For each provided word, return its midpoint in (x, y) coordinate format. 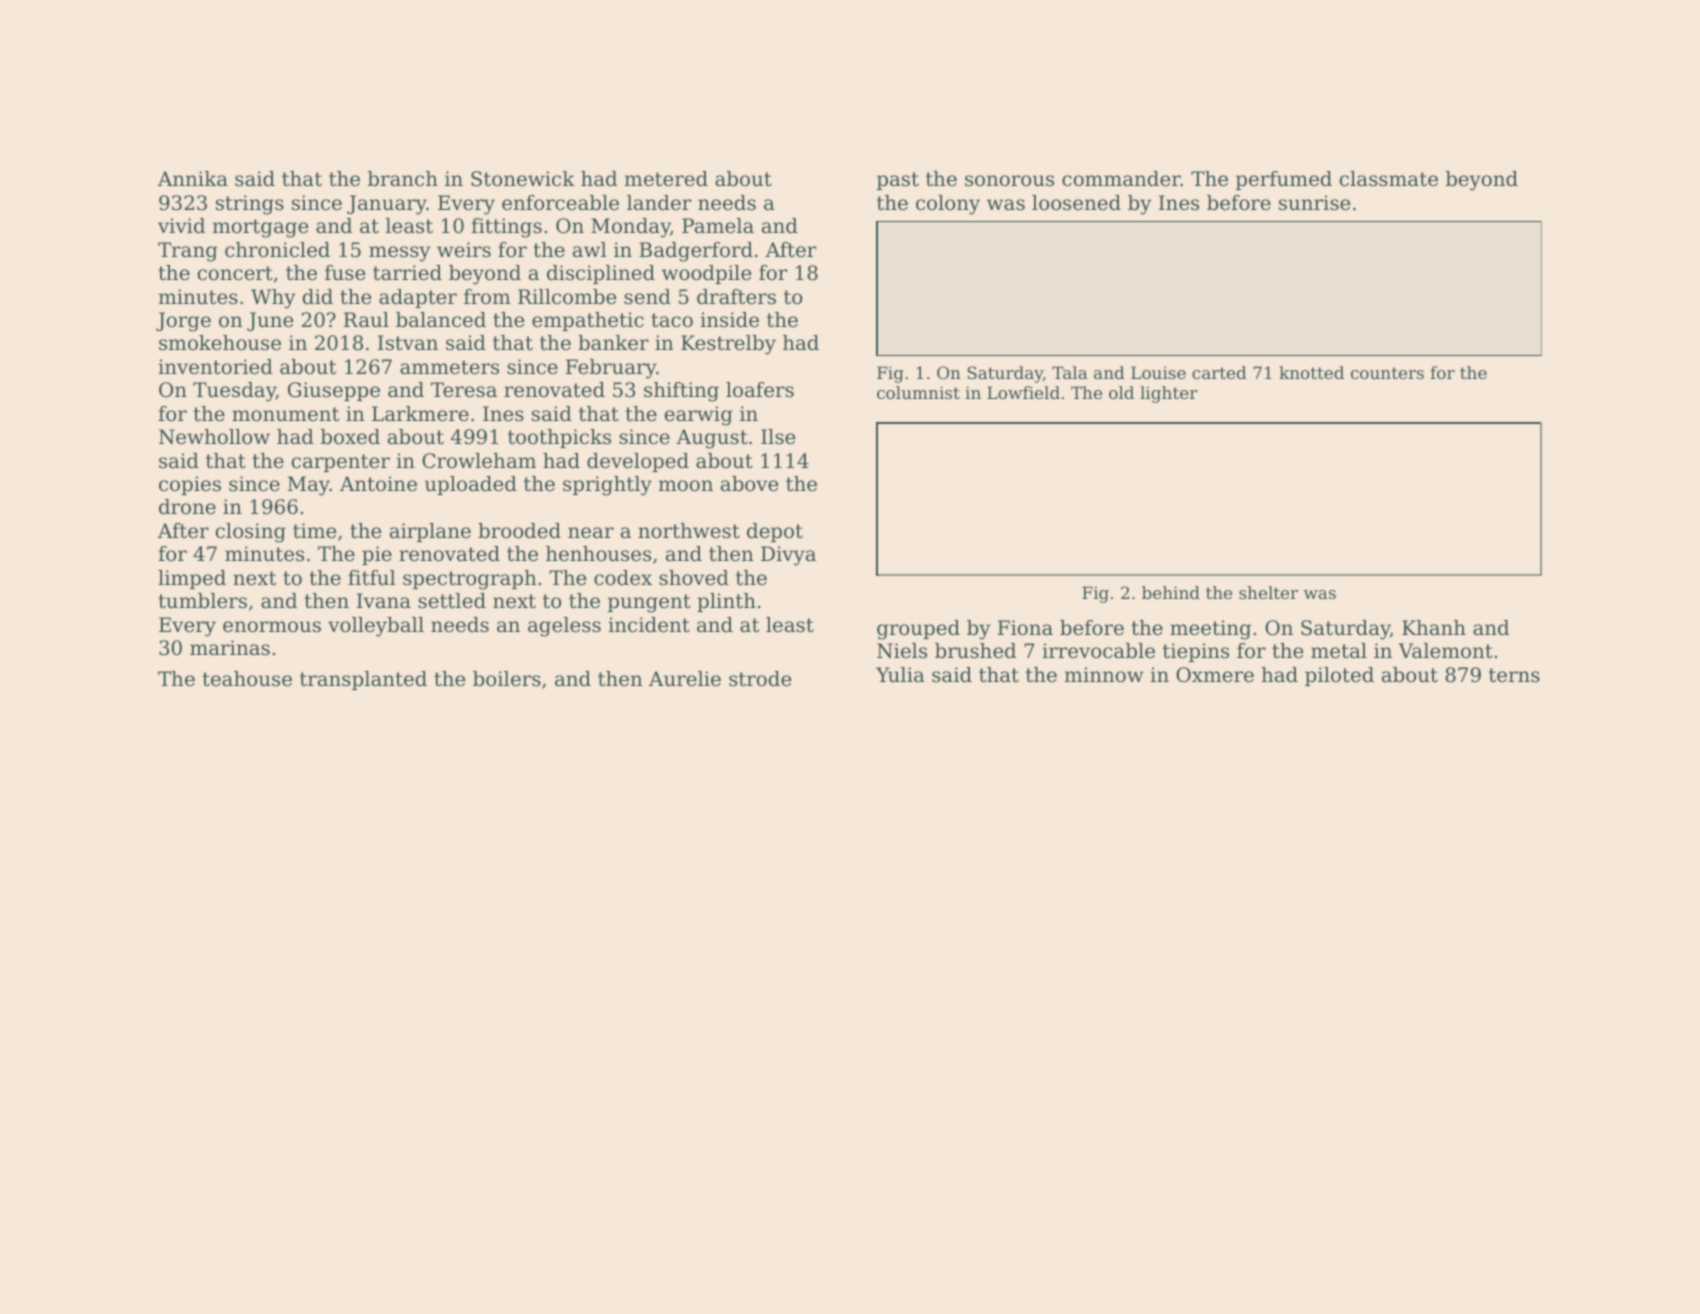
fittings (506, 228)
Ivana (384, 601)
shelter (1268, 592)
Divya (788, 556)
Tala (1070, 372)
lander (659, 203)
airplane (430, 532)
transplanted (363, 680)
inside (729, 319)
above (749, 484)
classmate (1389, 179)
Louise (1158, 372)
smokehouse (220, 343)
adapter (418, 298)
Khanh (1434, 628)
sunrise (1314, 203)
